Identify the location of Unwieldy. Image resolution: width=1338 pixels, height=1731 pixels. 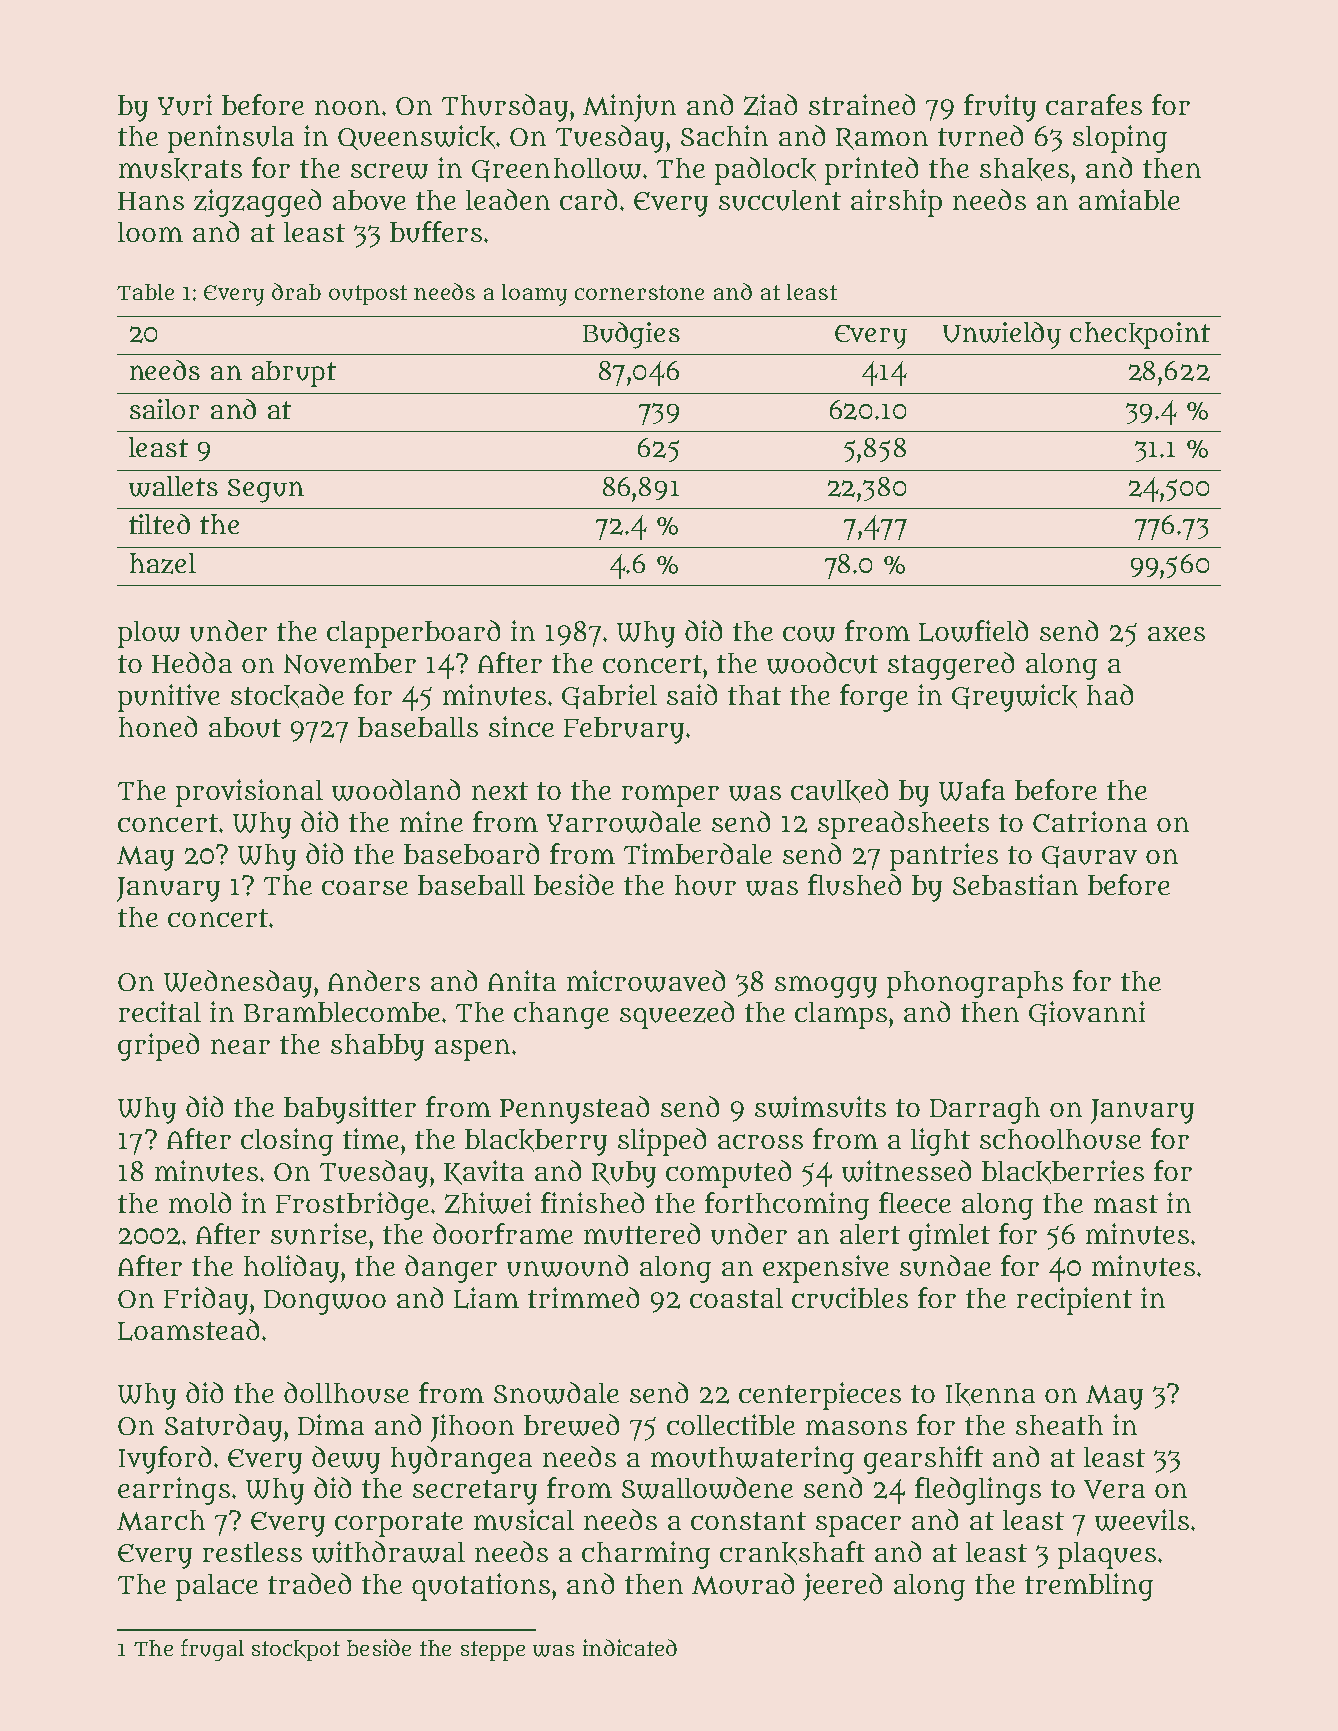
(1002, 335).
